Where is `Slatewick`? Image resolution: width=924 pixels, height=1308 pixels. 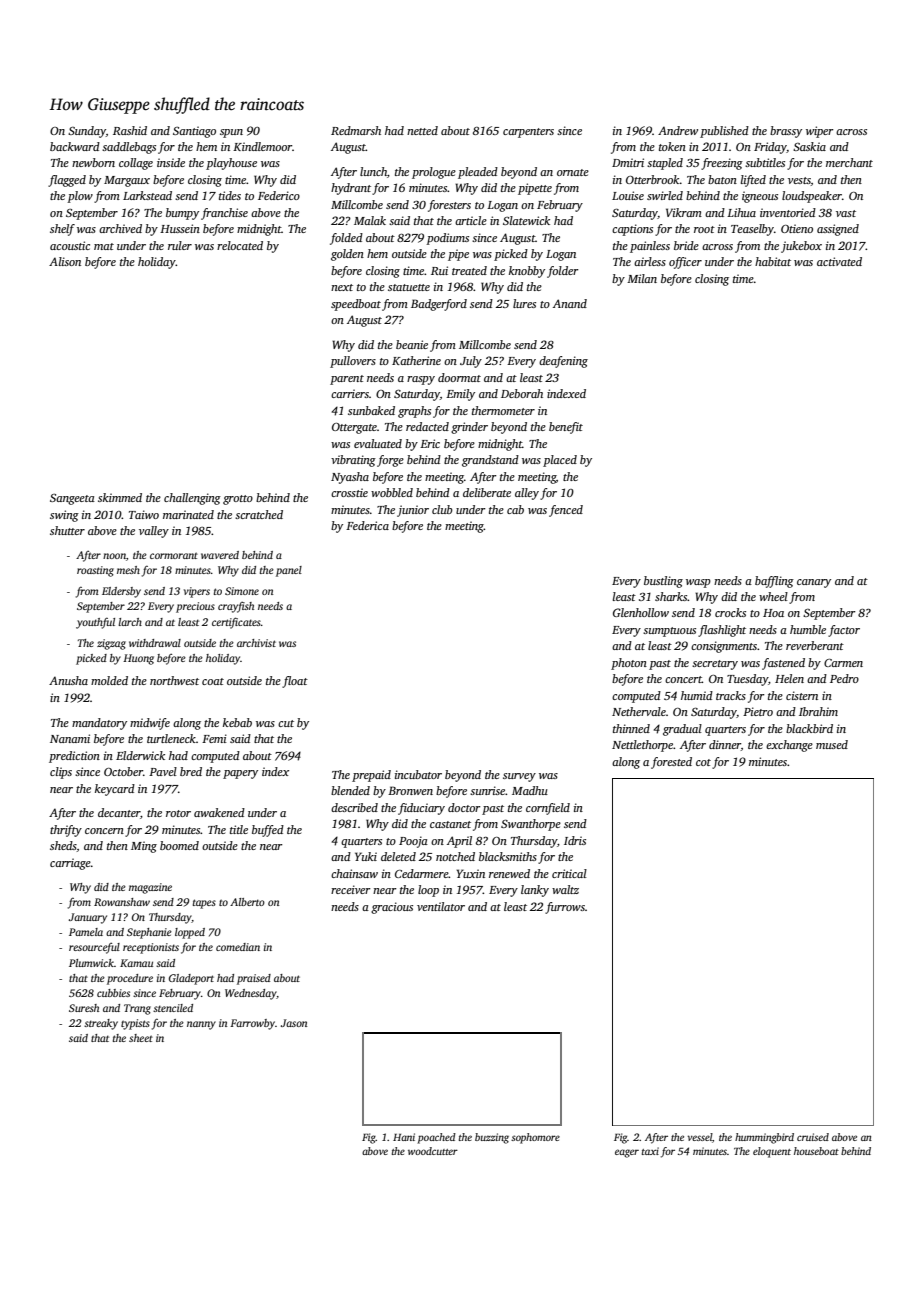
Slatewick is located at coordinates (526, 220).
